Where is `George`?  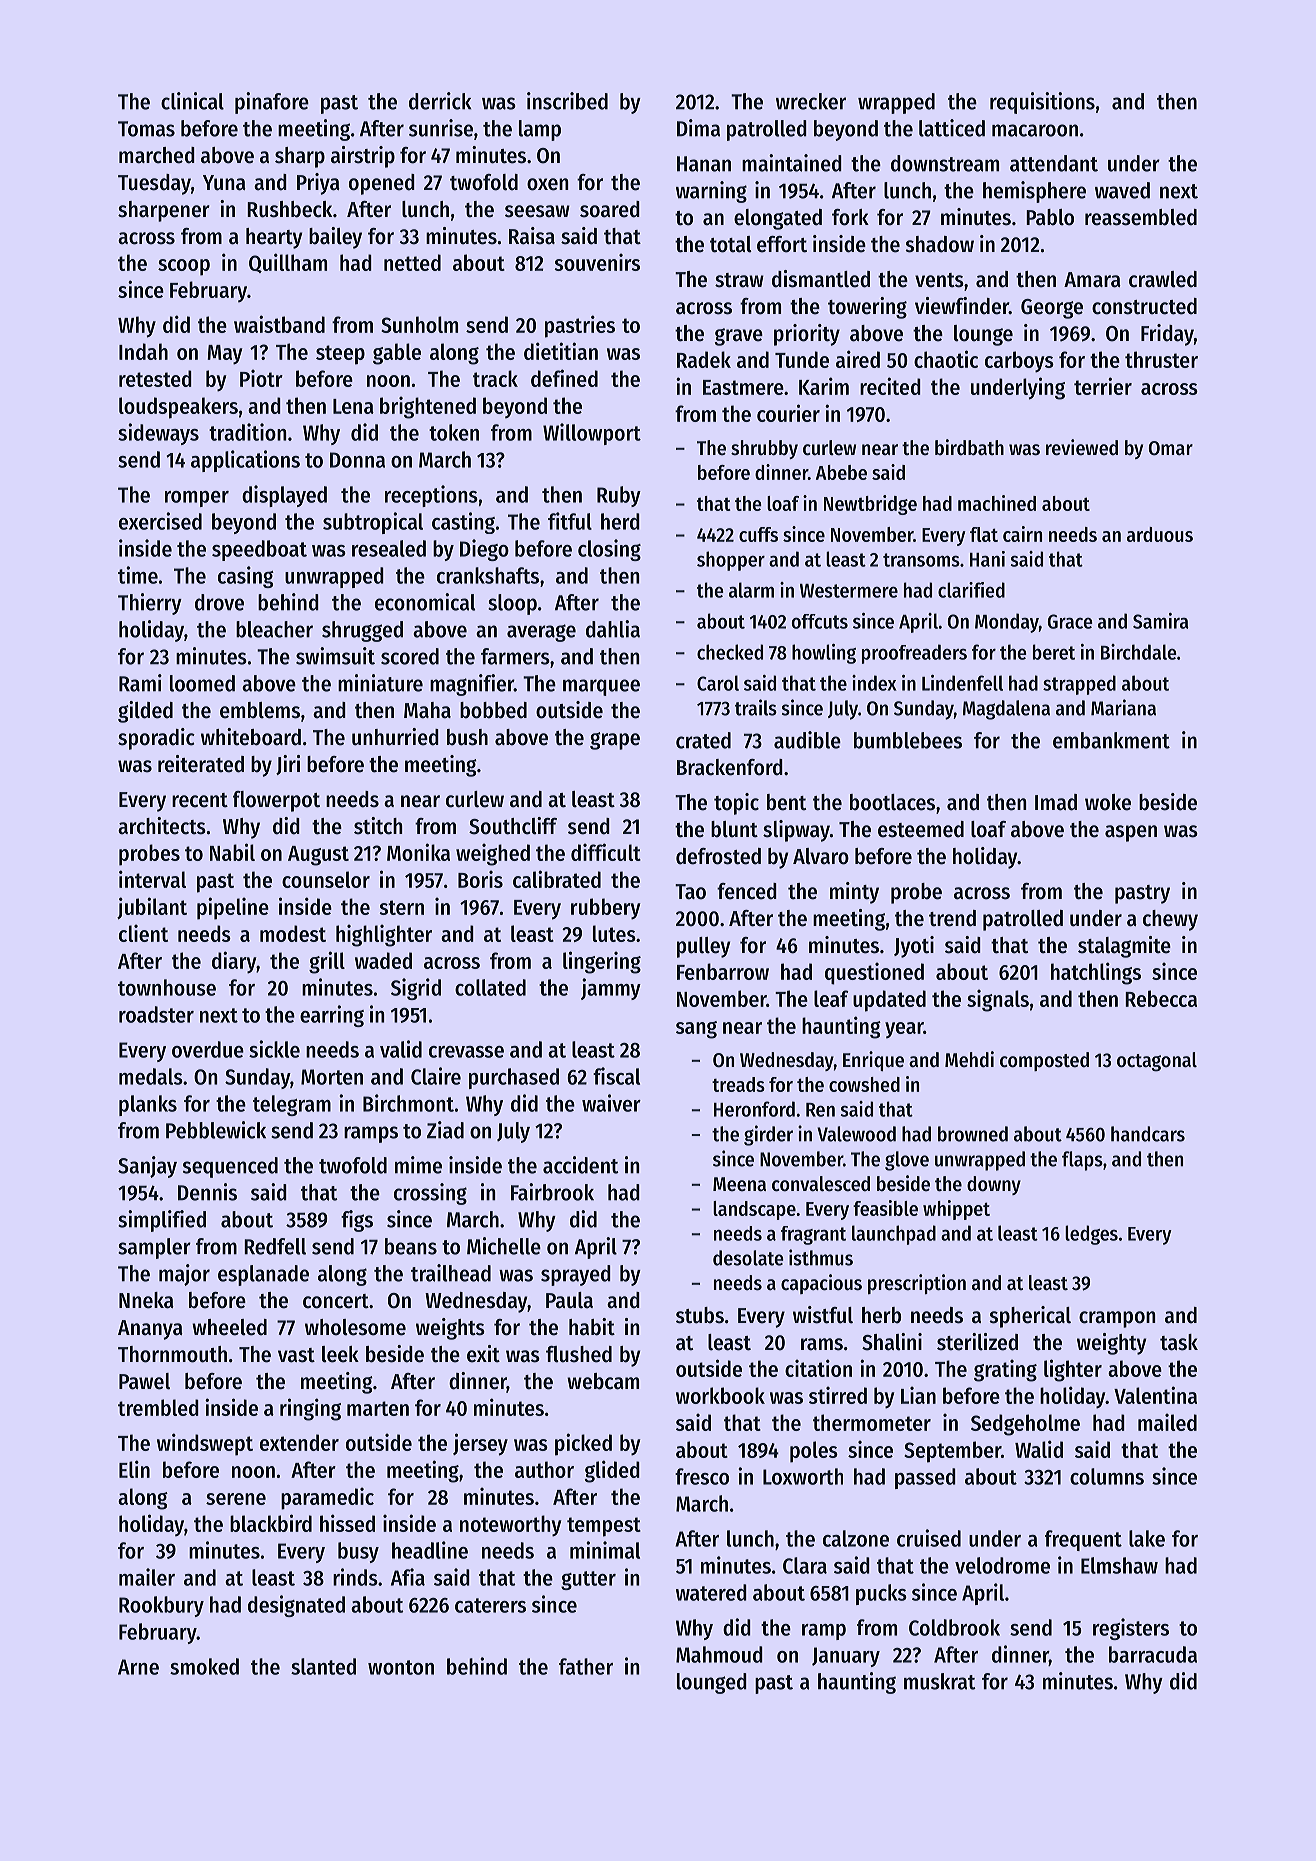 George is located at coordinates (1052, 309).
